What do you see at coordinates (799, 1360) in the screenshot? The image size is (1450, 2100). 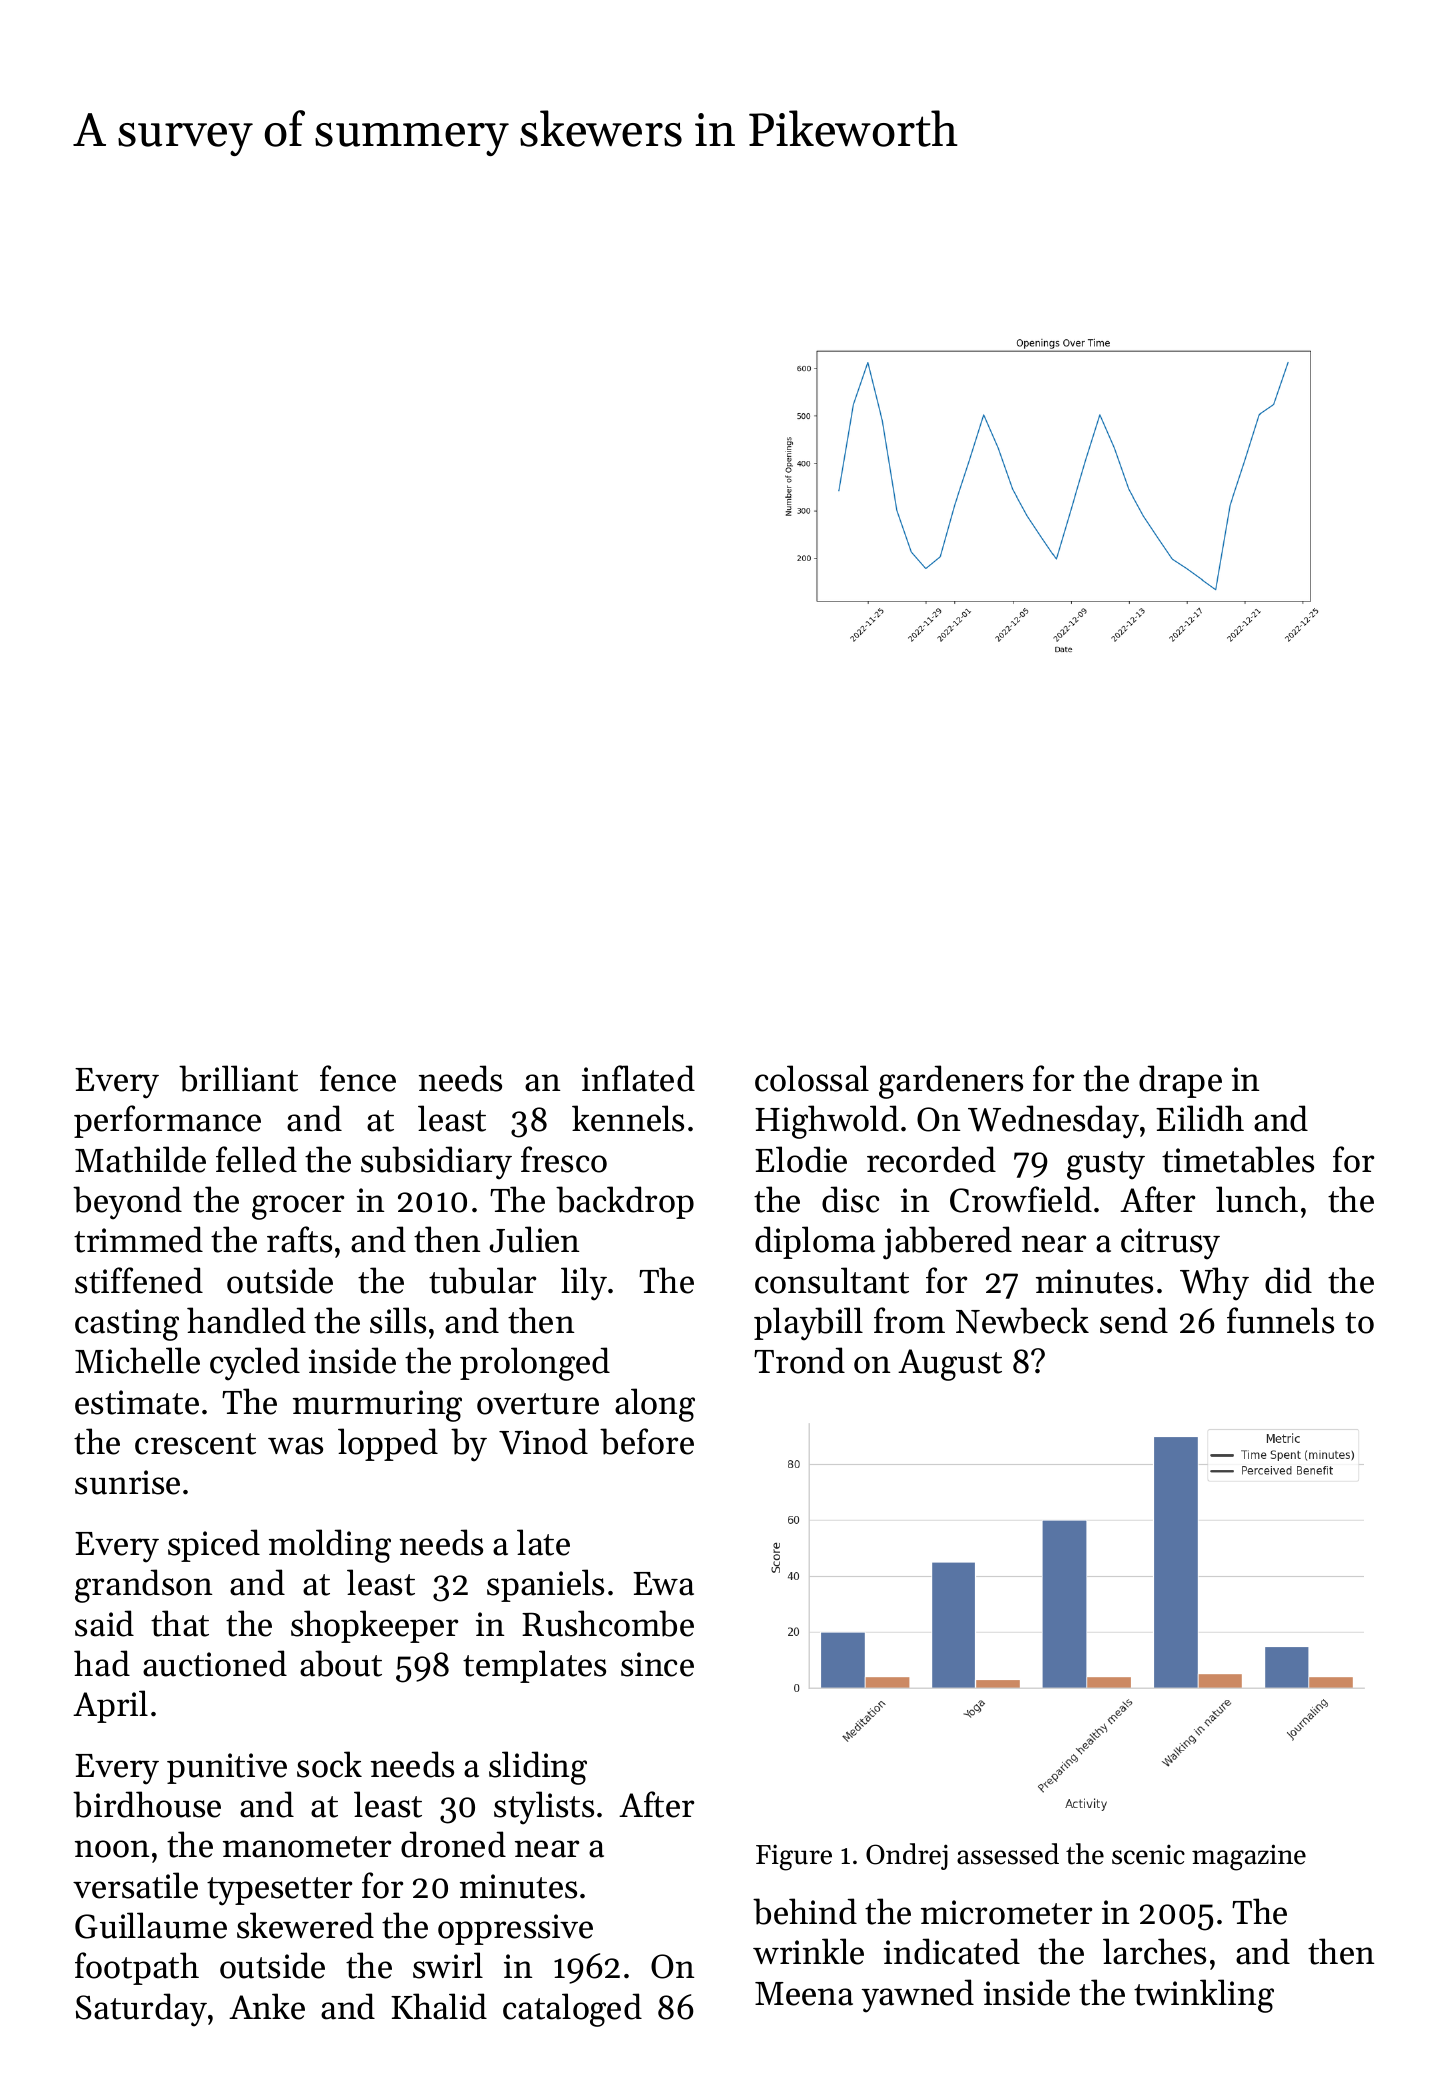 I see `Trond` at bounding box center [799, 1360].
